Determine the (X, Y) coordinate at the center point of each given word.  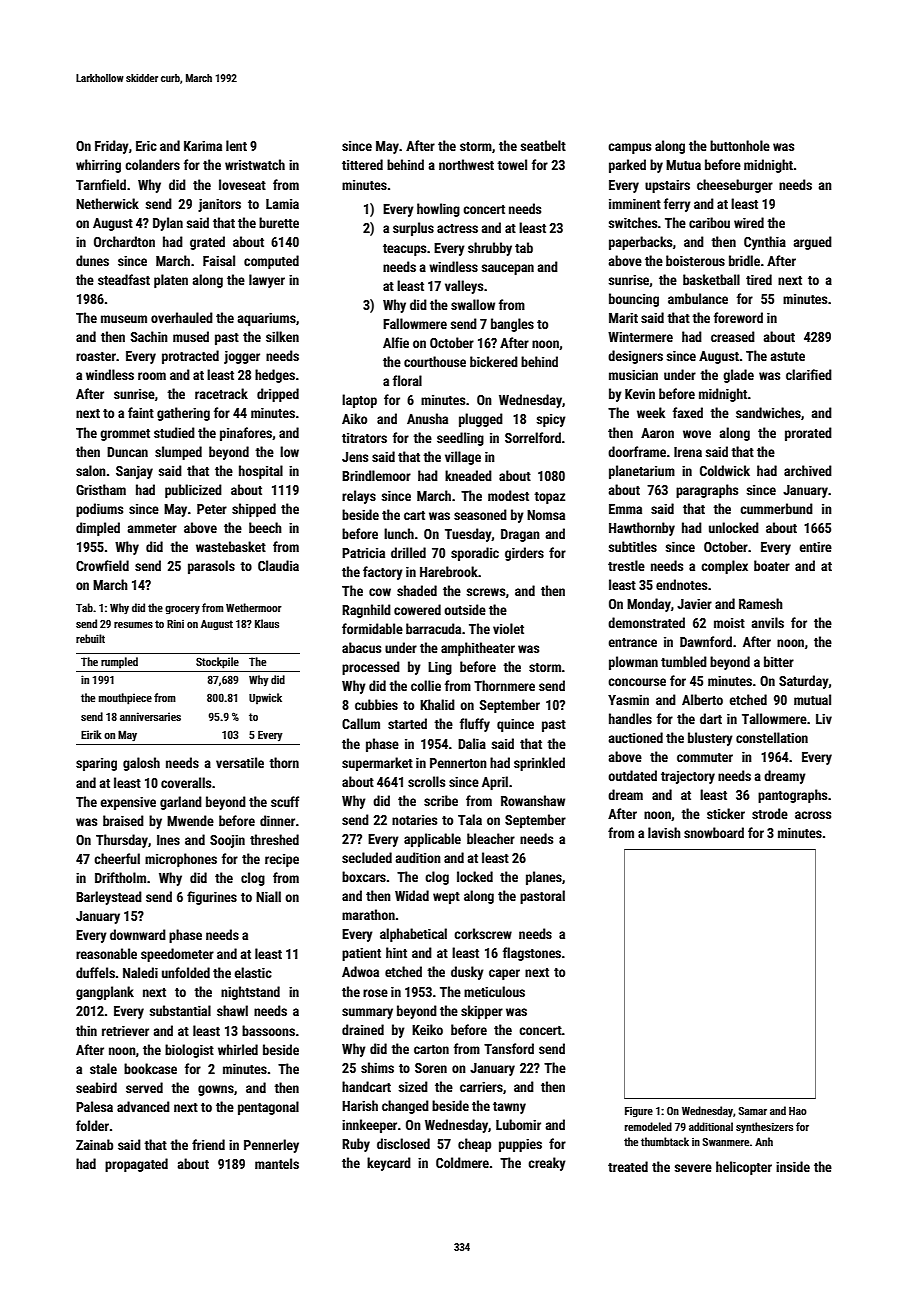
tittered (362, 164)
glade (738, 376)
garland (181, 803)
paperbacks (640, 243)
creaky (547, 1164)
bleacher (491, 838)
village (463, 458)
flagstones (532, 954)
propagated (136, 1165)
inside (793, 1166)
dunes (92, 260)
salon (91, 470)
